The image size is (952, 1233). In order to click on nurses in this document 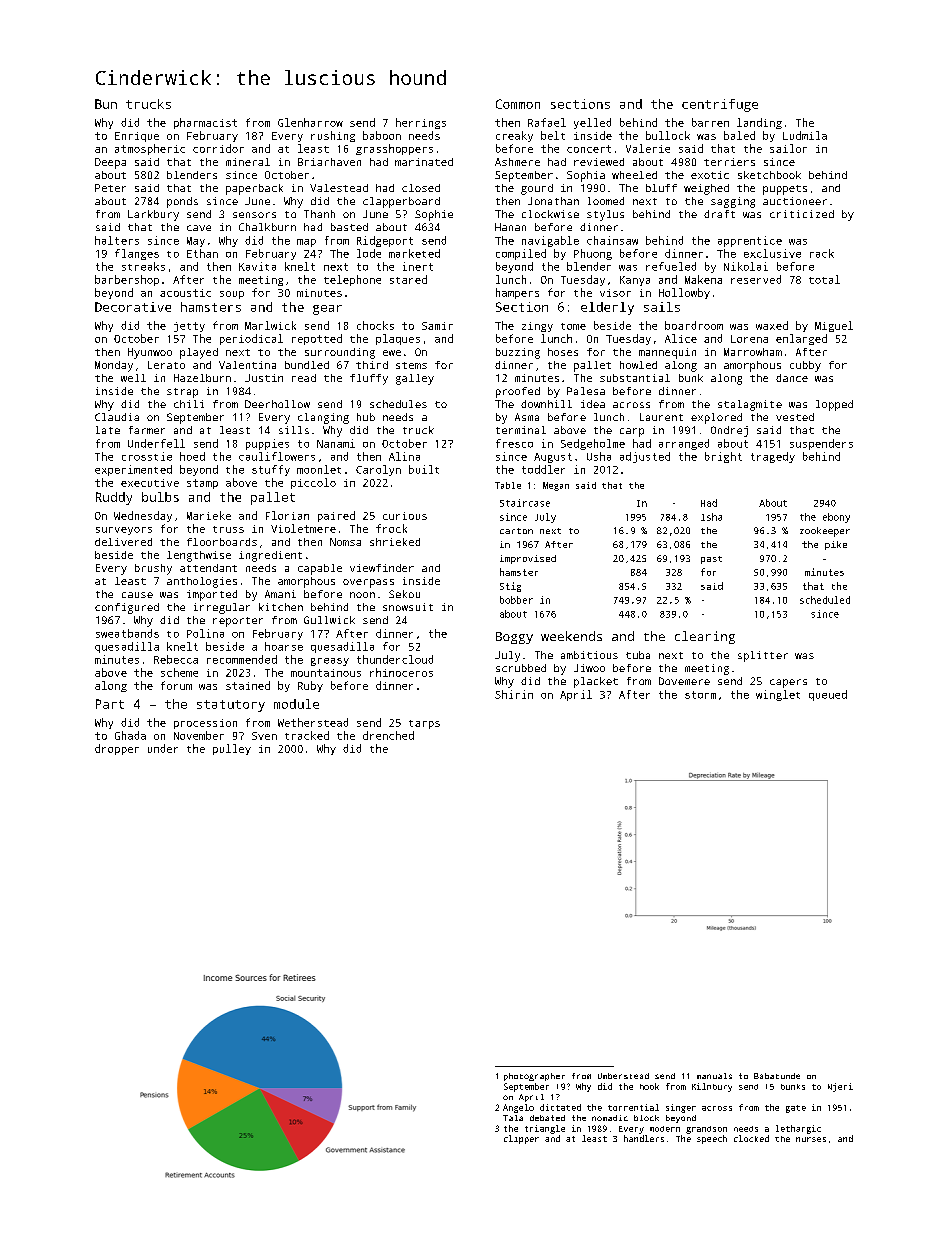, I will do `click(811, 1139)`.
